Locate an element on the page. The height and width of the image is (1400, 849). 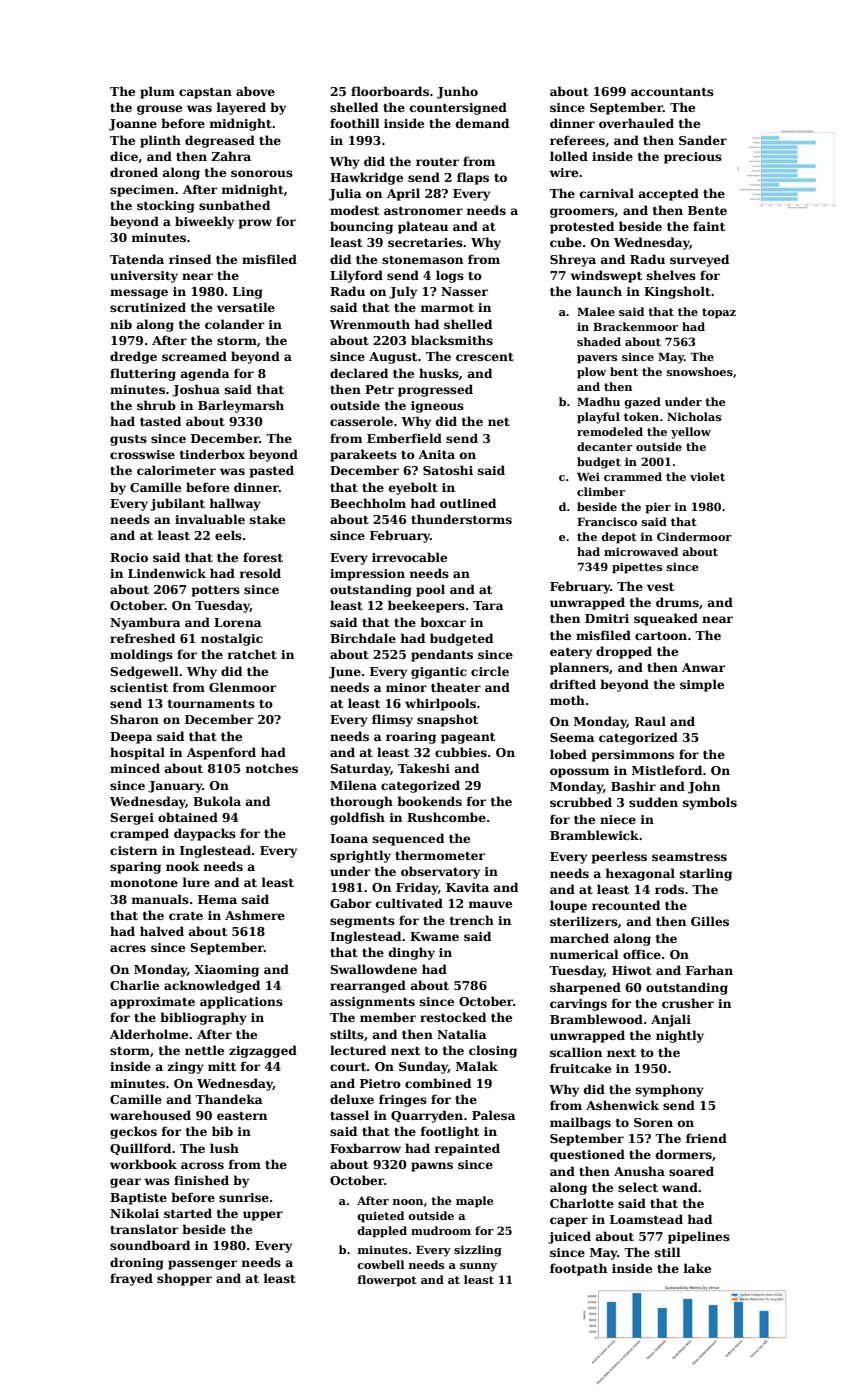
outlined is located at coordinates (468, 503).
